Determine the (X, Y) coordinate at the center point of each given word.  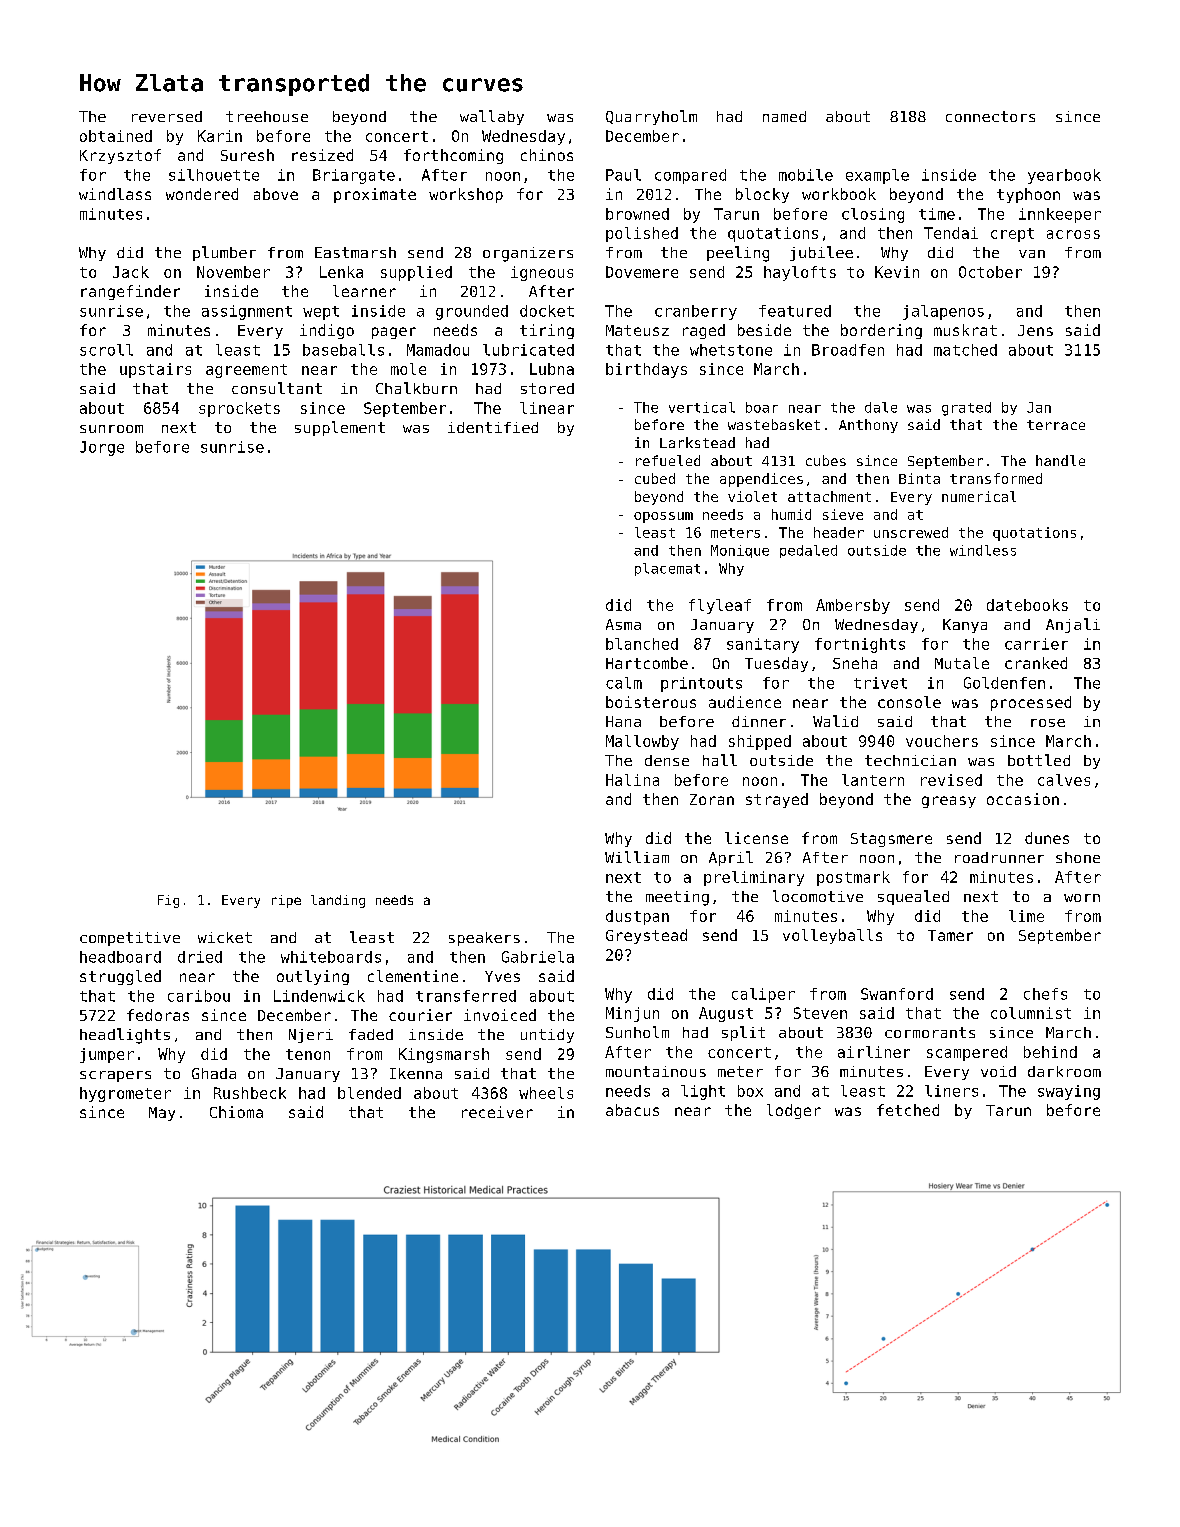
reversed (167, 116)
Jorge (102, 448)
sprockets (239, 409)
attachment (829, 496)
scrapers (115, 1076)
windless (983, 550)
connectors (990, 116)
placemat (667, 569)
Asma (623, 624)
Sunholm (637, 1032)
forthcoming (453, 156)
